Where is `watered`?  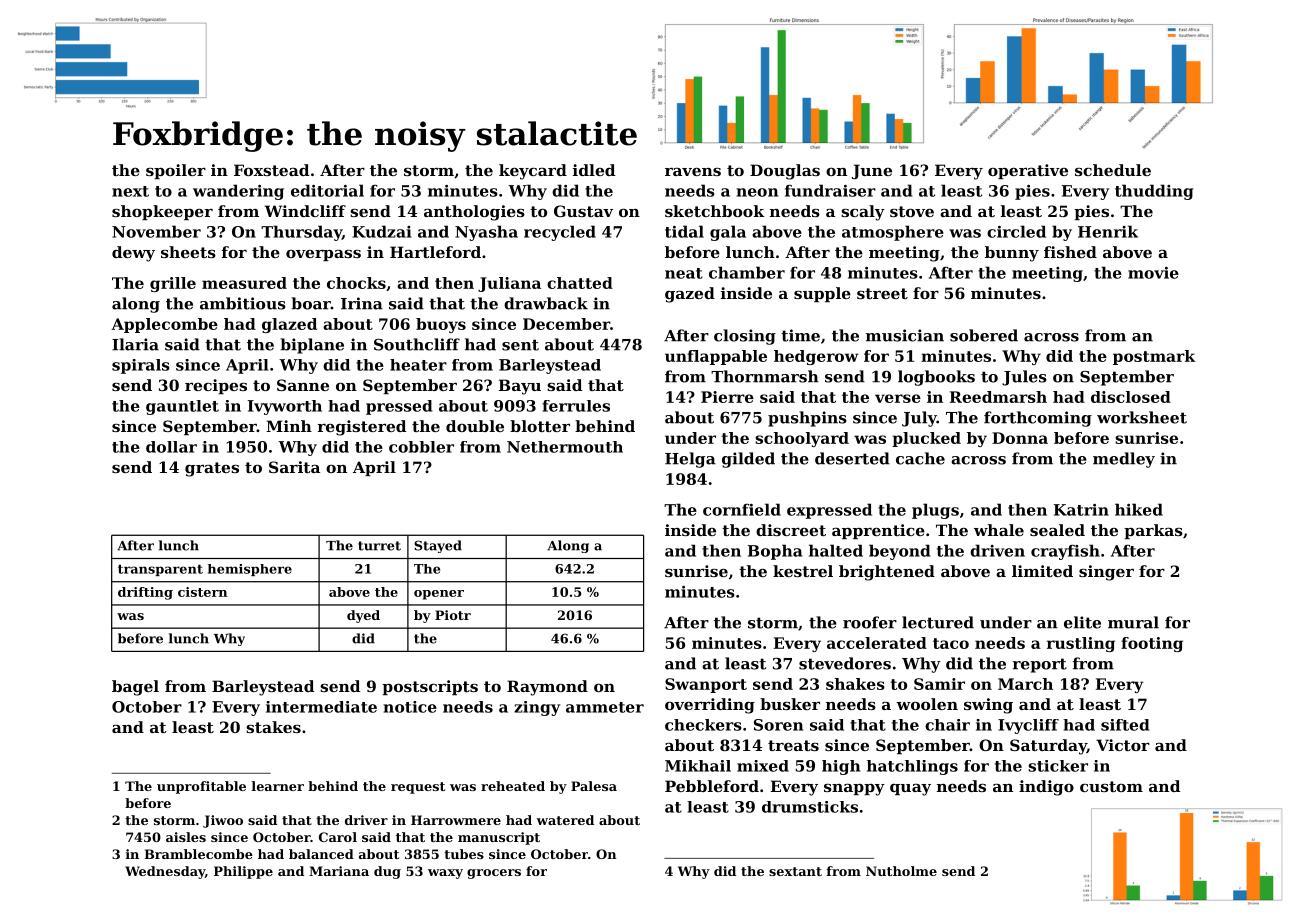 watered is located at coordinates (565, 820).
